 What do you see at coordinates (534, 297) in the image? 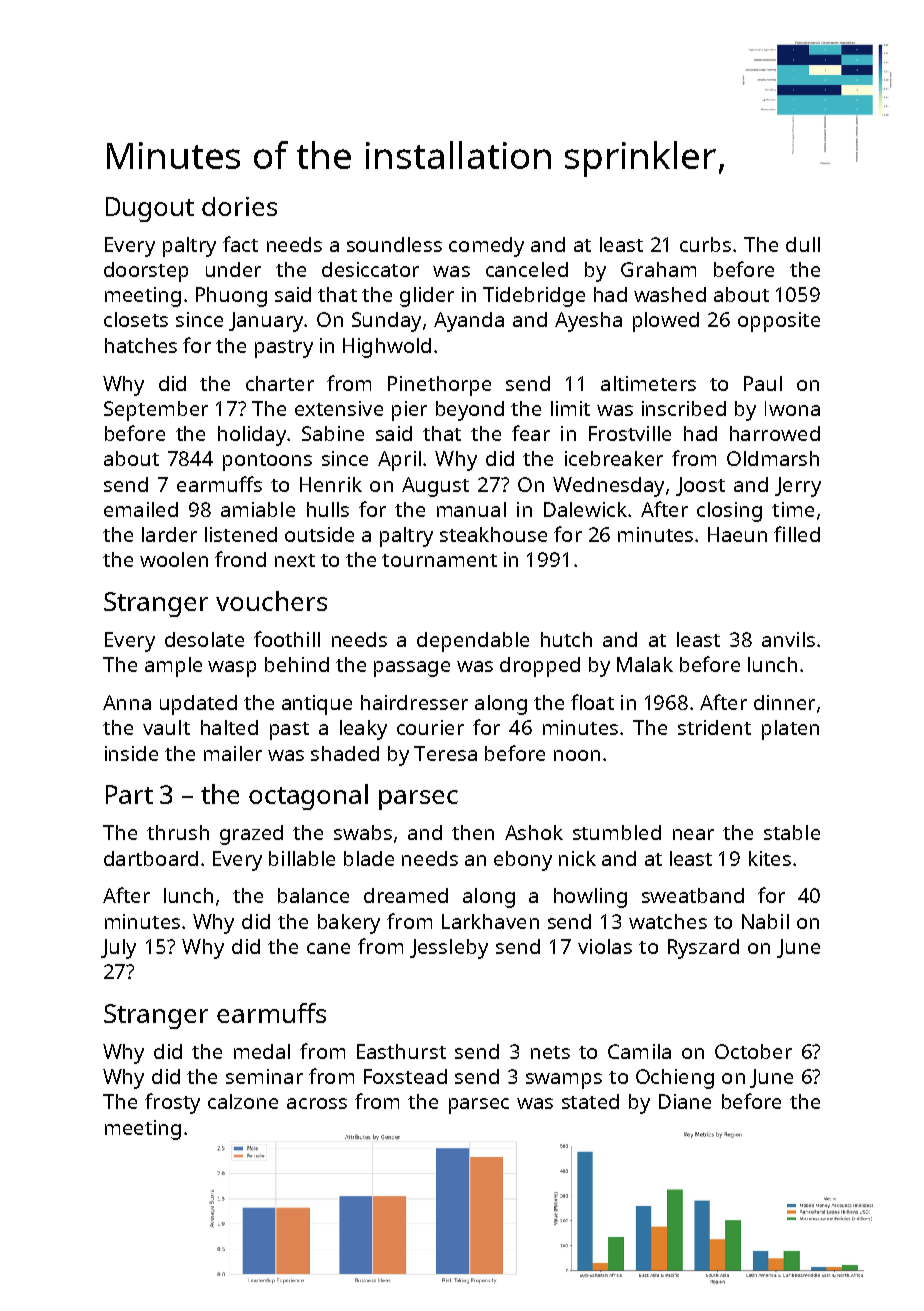
I see `Tidebridge` at bounding box center [534, 297].
